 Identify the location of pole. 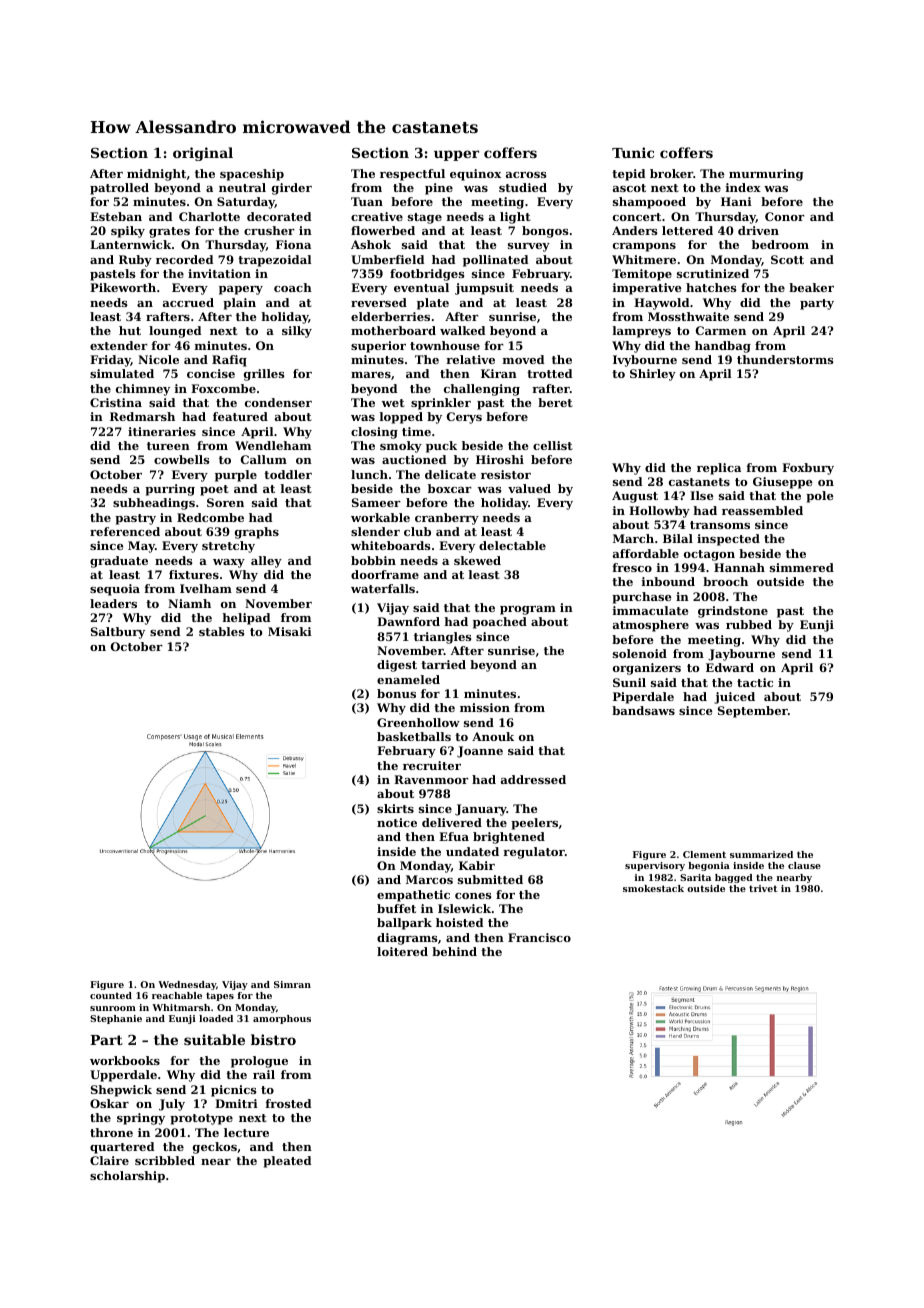
(820, 497).
